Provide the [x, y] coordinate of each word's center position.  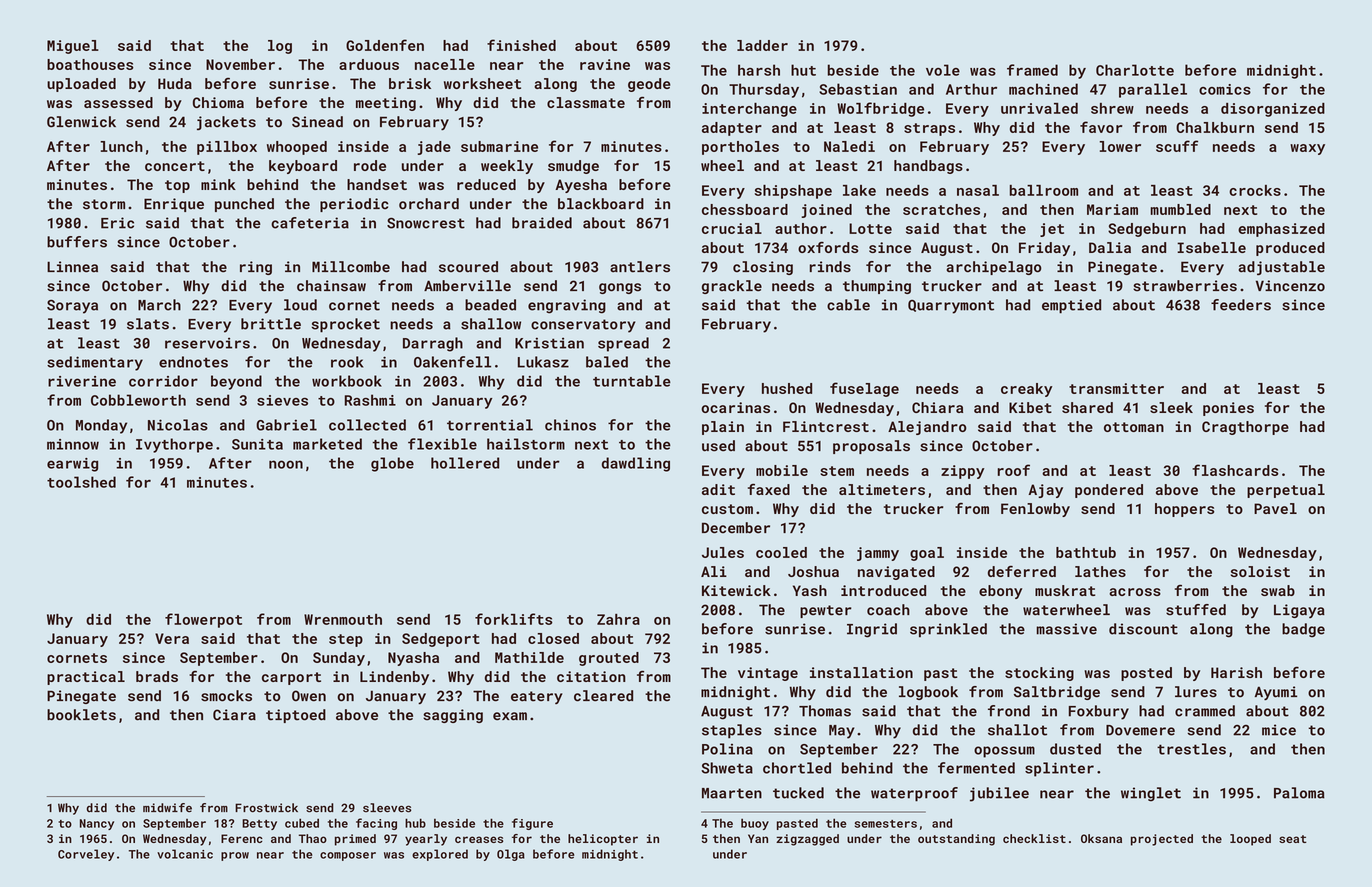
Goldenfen [385, 45]
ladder [762, 45]
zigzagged [807, 840]
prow [235, 856]
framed [1032, 70]
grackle [732, 287]
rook [347, 362]
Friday [1044, 249]
